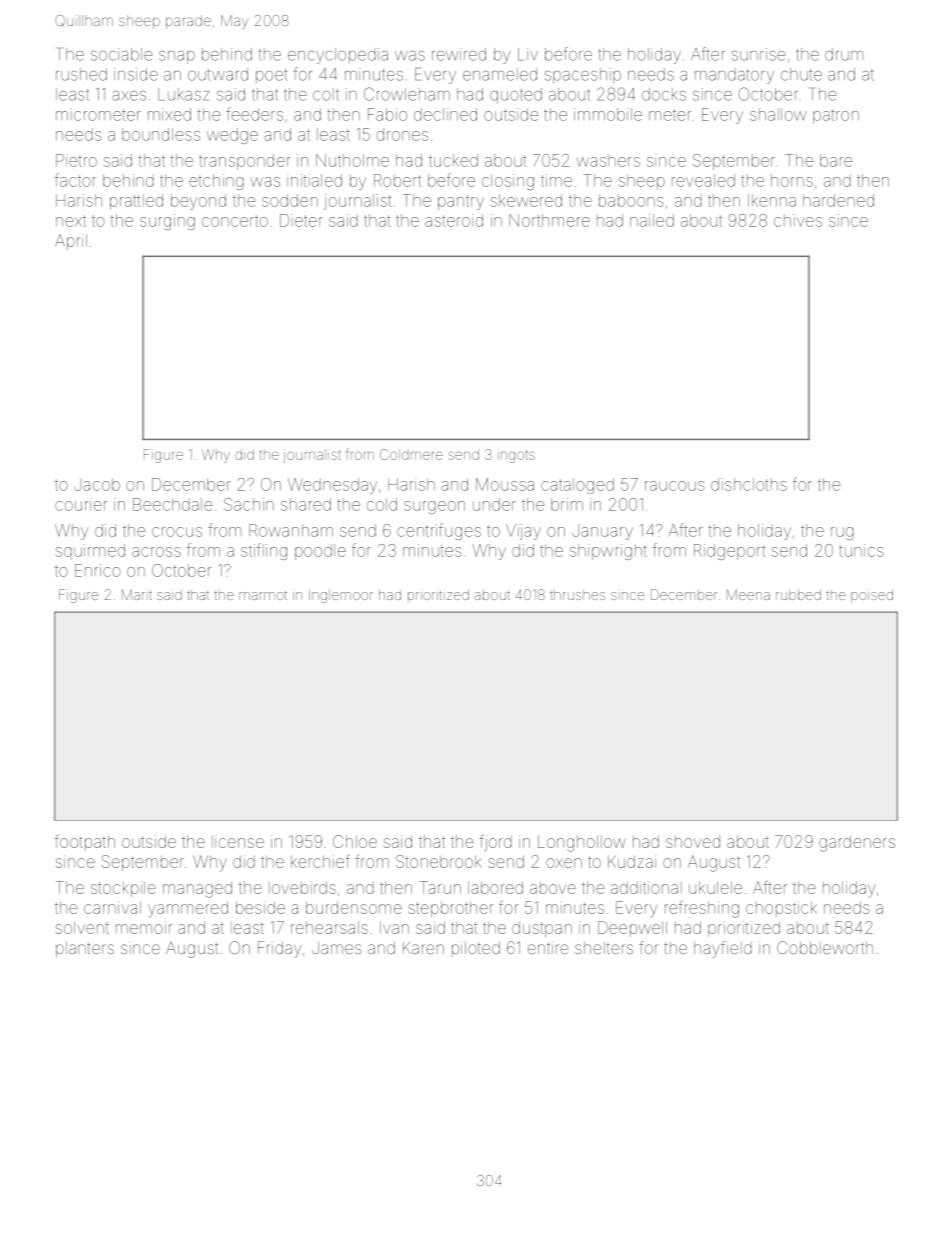  What do you see at coordinates (577, 595) in the screenshot?
I see `thrushes` at bounding box center [577, 595].
